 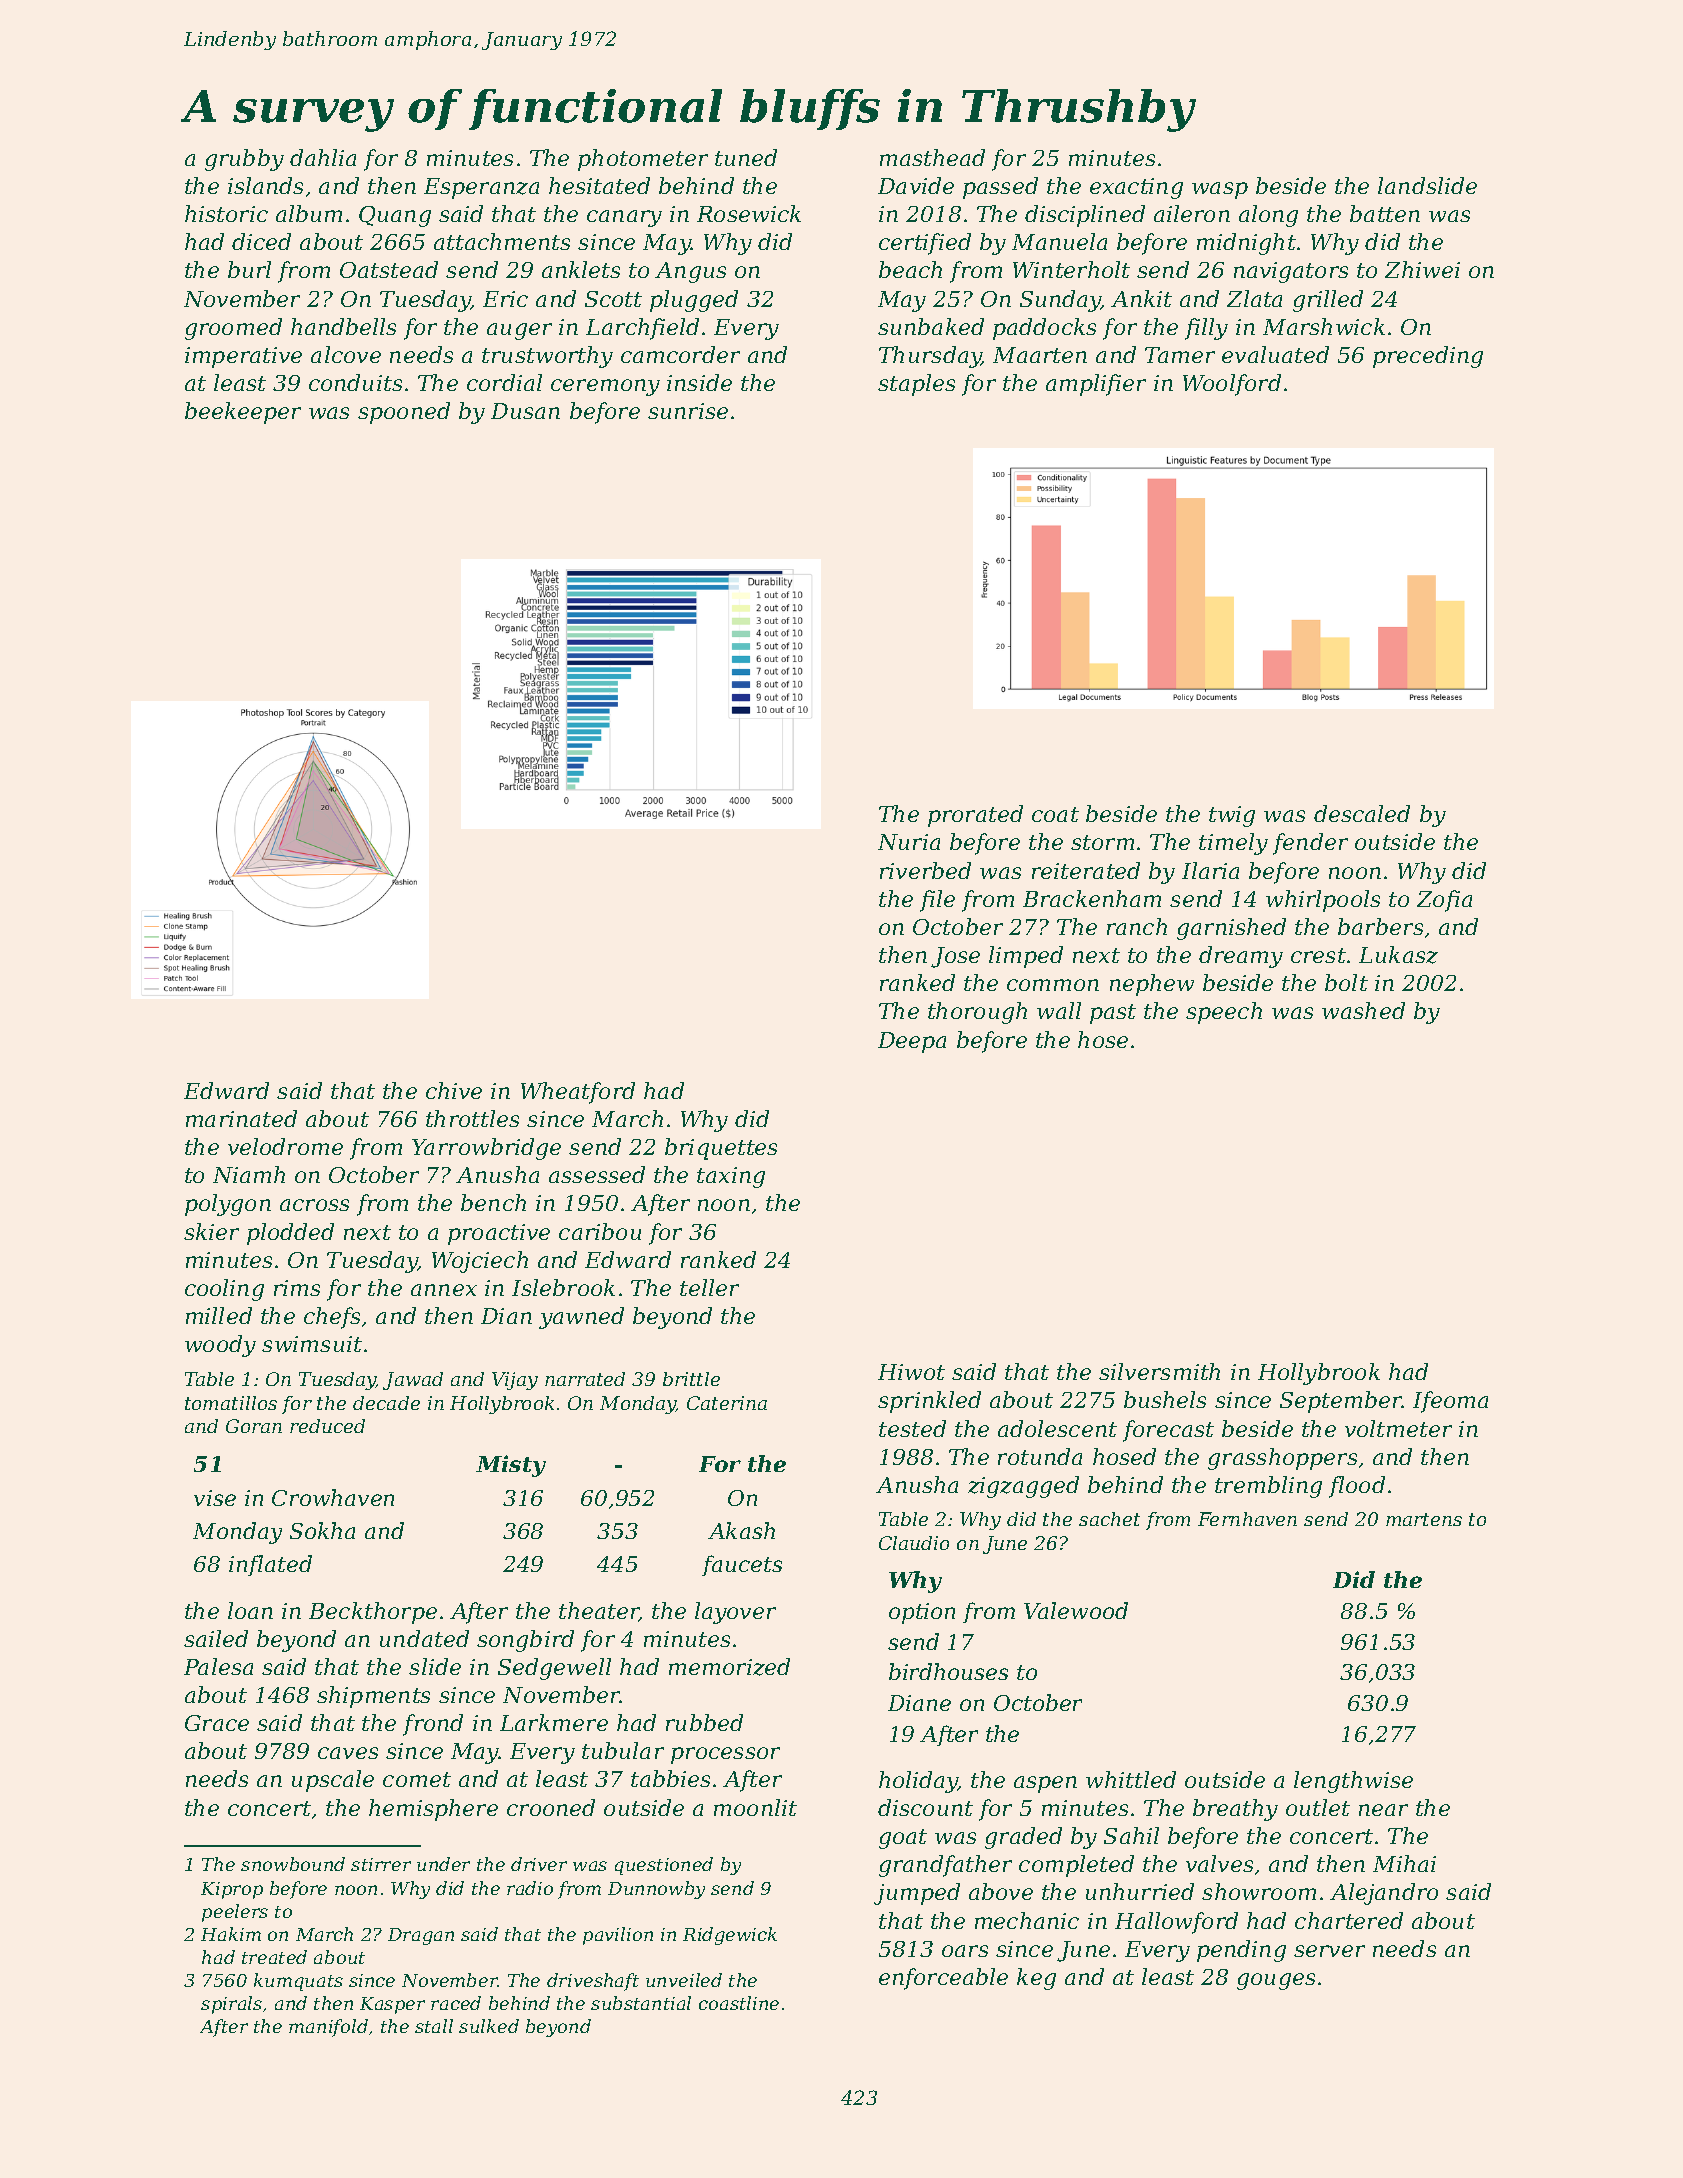 I want to click on along, so click(x=1268, y=216).
